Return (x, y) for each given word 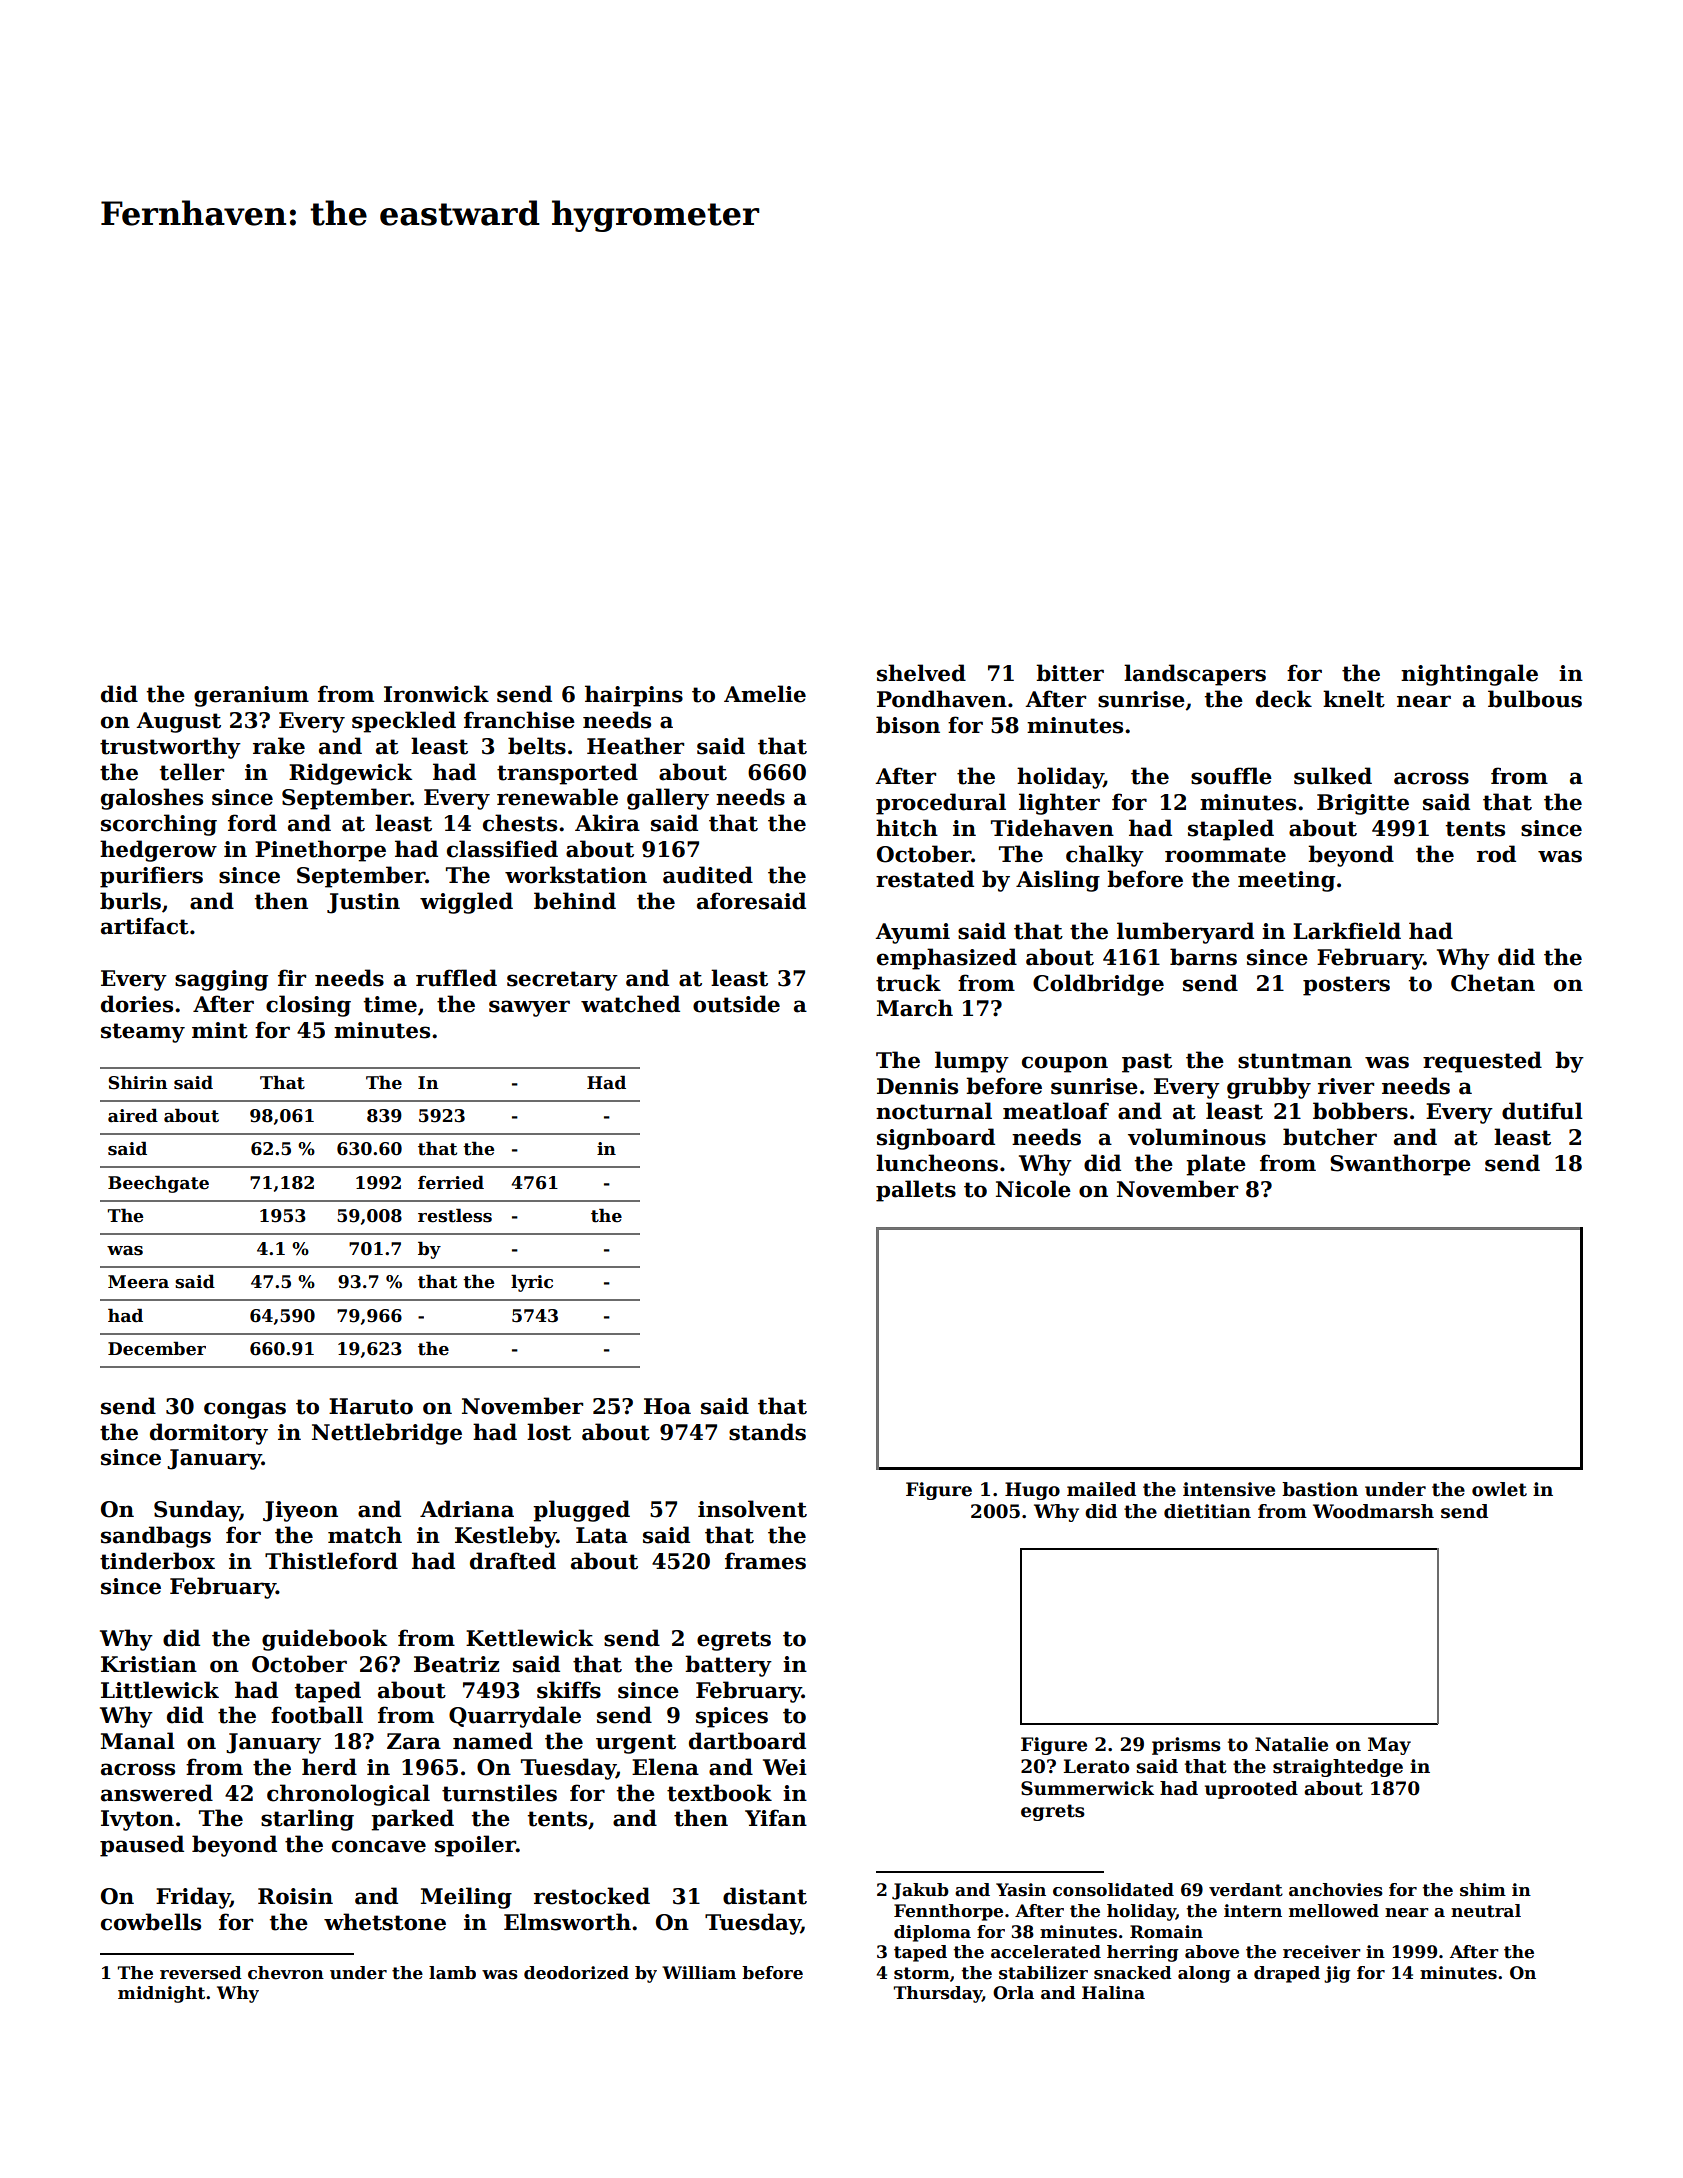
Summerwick (1087, 1788)
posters (1346, 986)
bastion (1320, 1489)
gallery (668, 799)
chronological (348, 1795)
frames (765, 1561)
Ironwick (436, 694)
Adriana (467, 1509)
